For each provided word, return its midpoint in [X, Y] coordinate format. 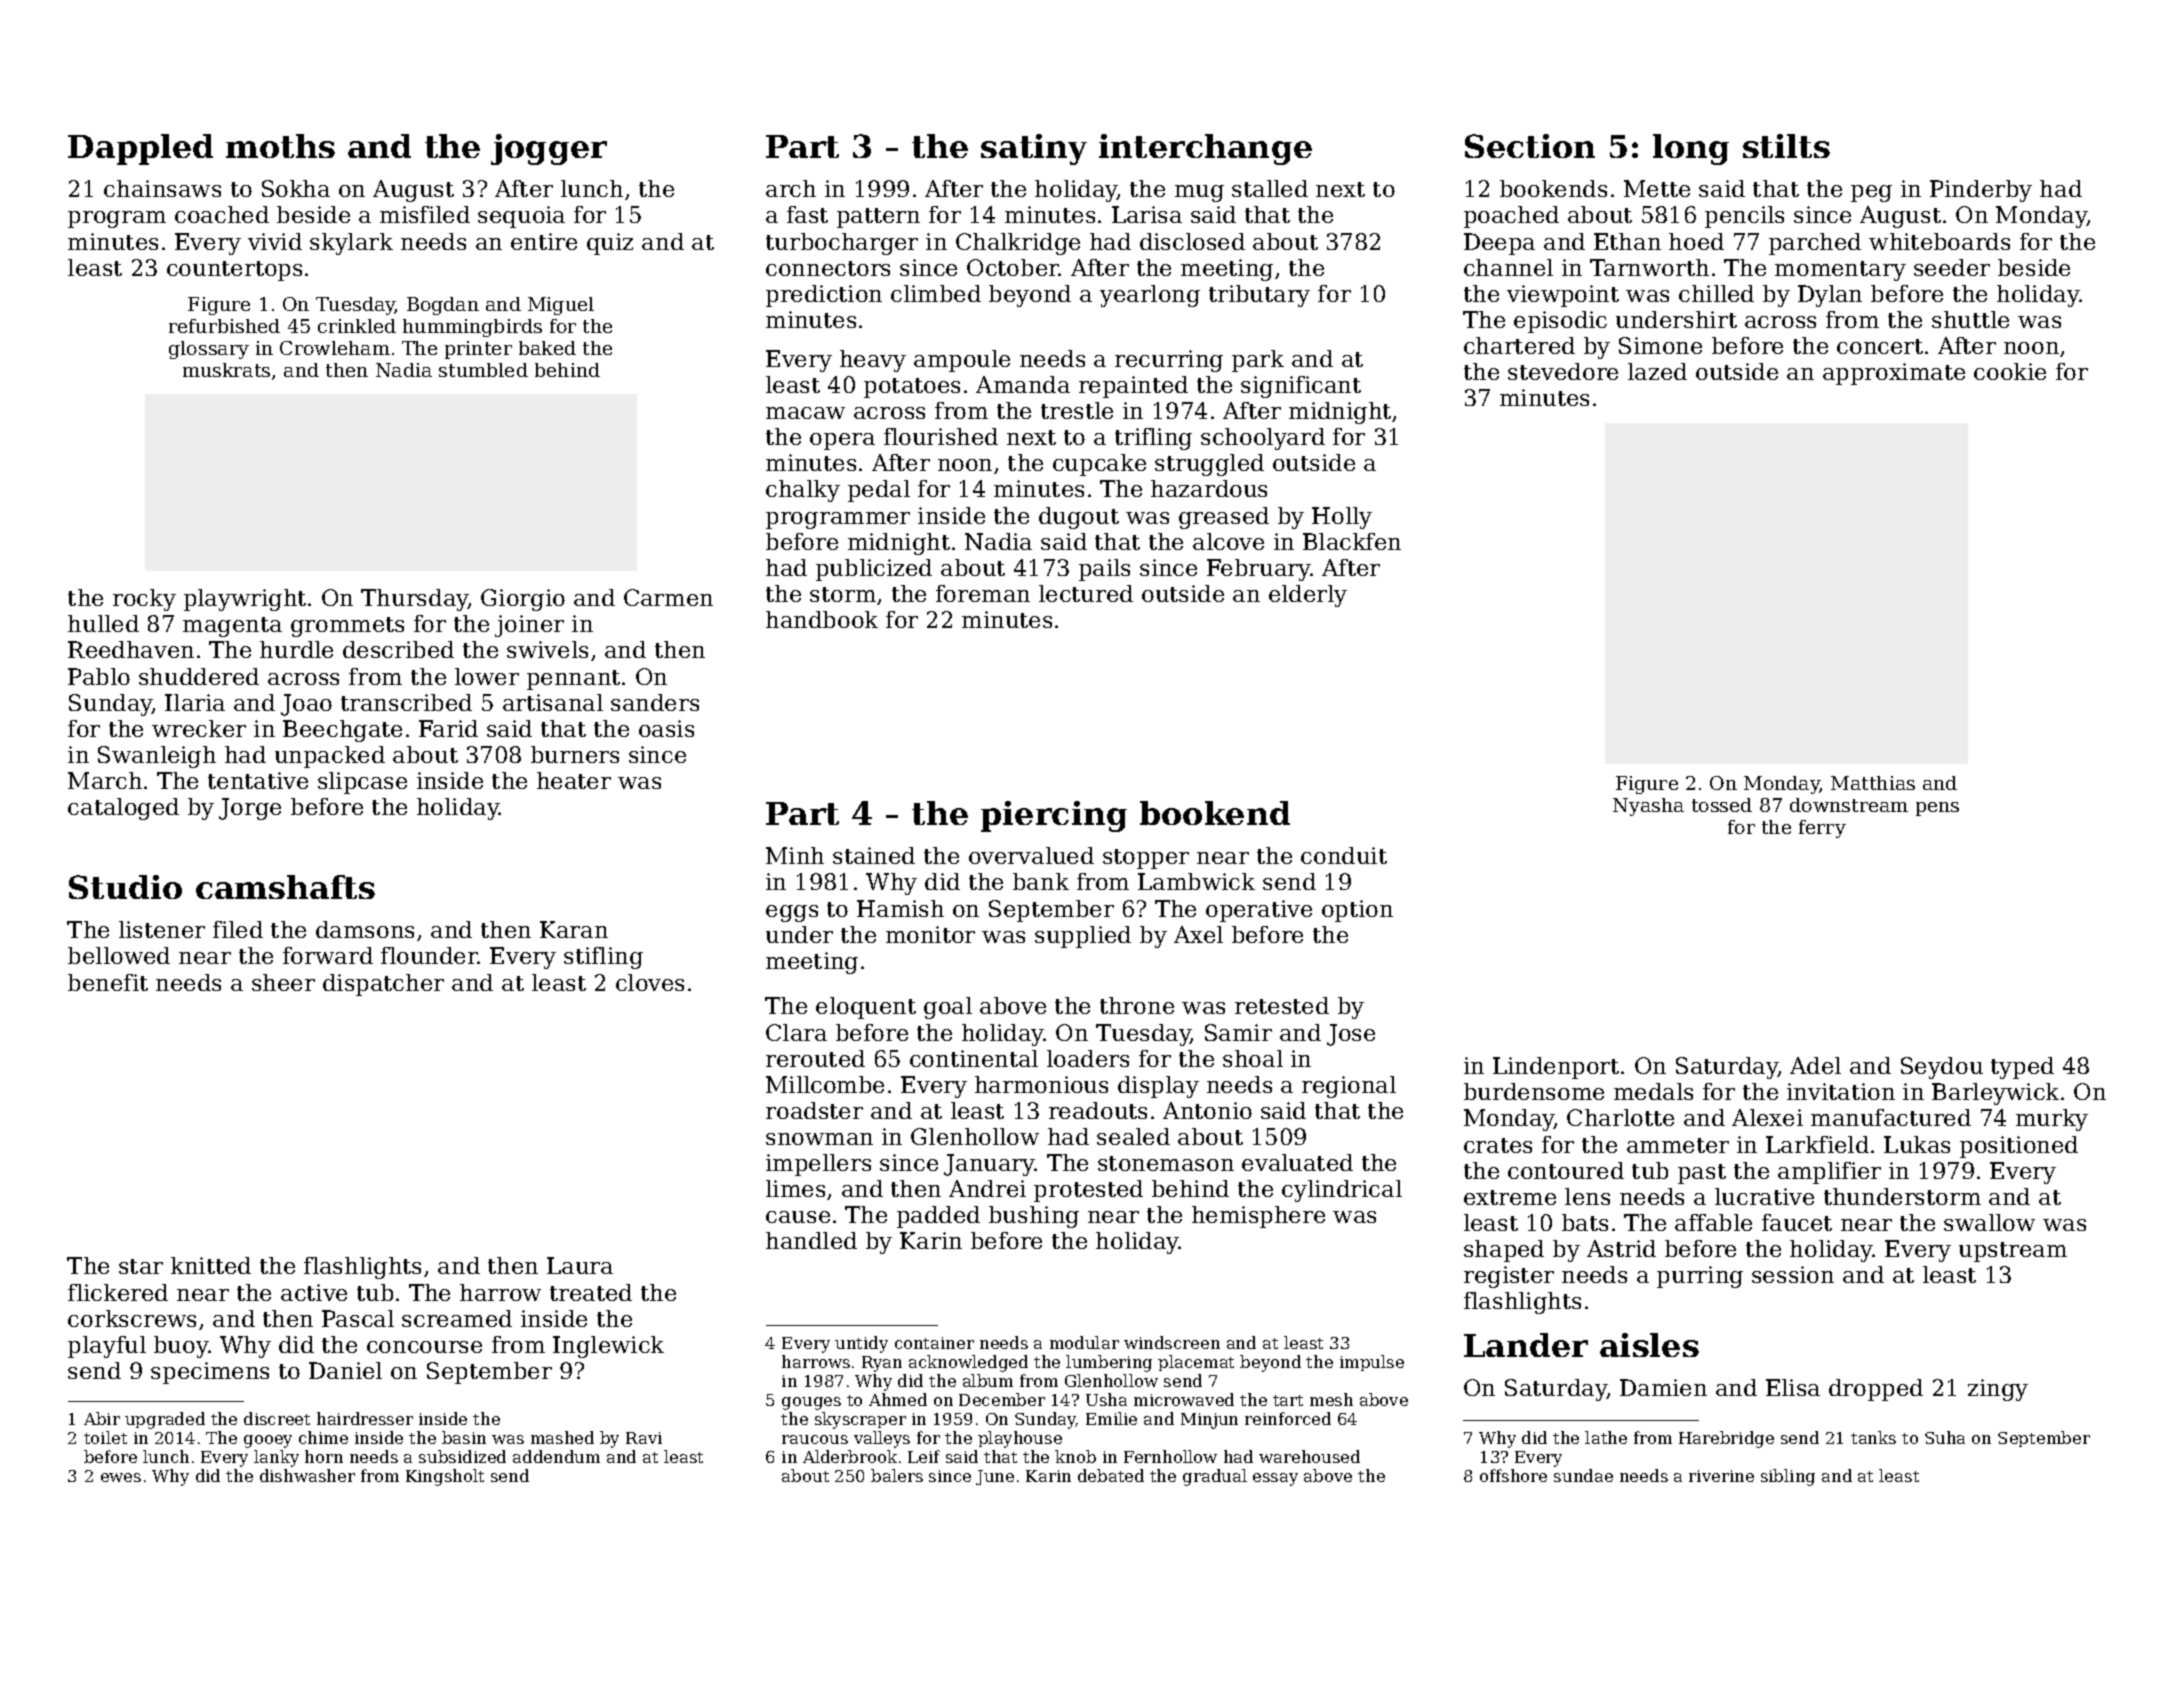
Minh [795, 855]
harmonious [1041, 1084]
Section [1530, 146]
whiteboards [1939, 241]
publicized [874, 570]
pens [1937, 809]
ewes [121, 1477]
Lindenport [1556, 1068]
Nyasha [1648, 807]
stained [874, 855]
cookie [2010, 371]
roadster [814, 1110]
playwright [245, 600]
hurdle [296, 649]
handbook [822, 619]
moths [280, 146]
